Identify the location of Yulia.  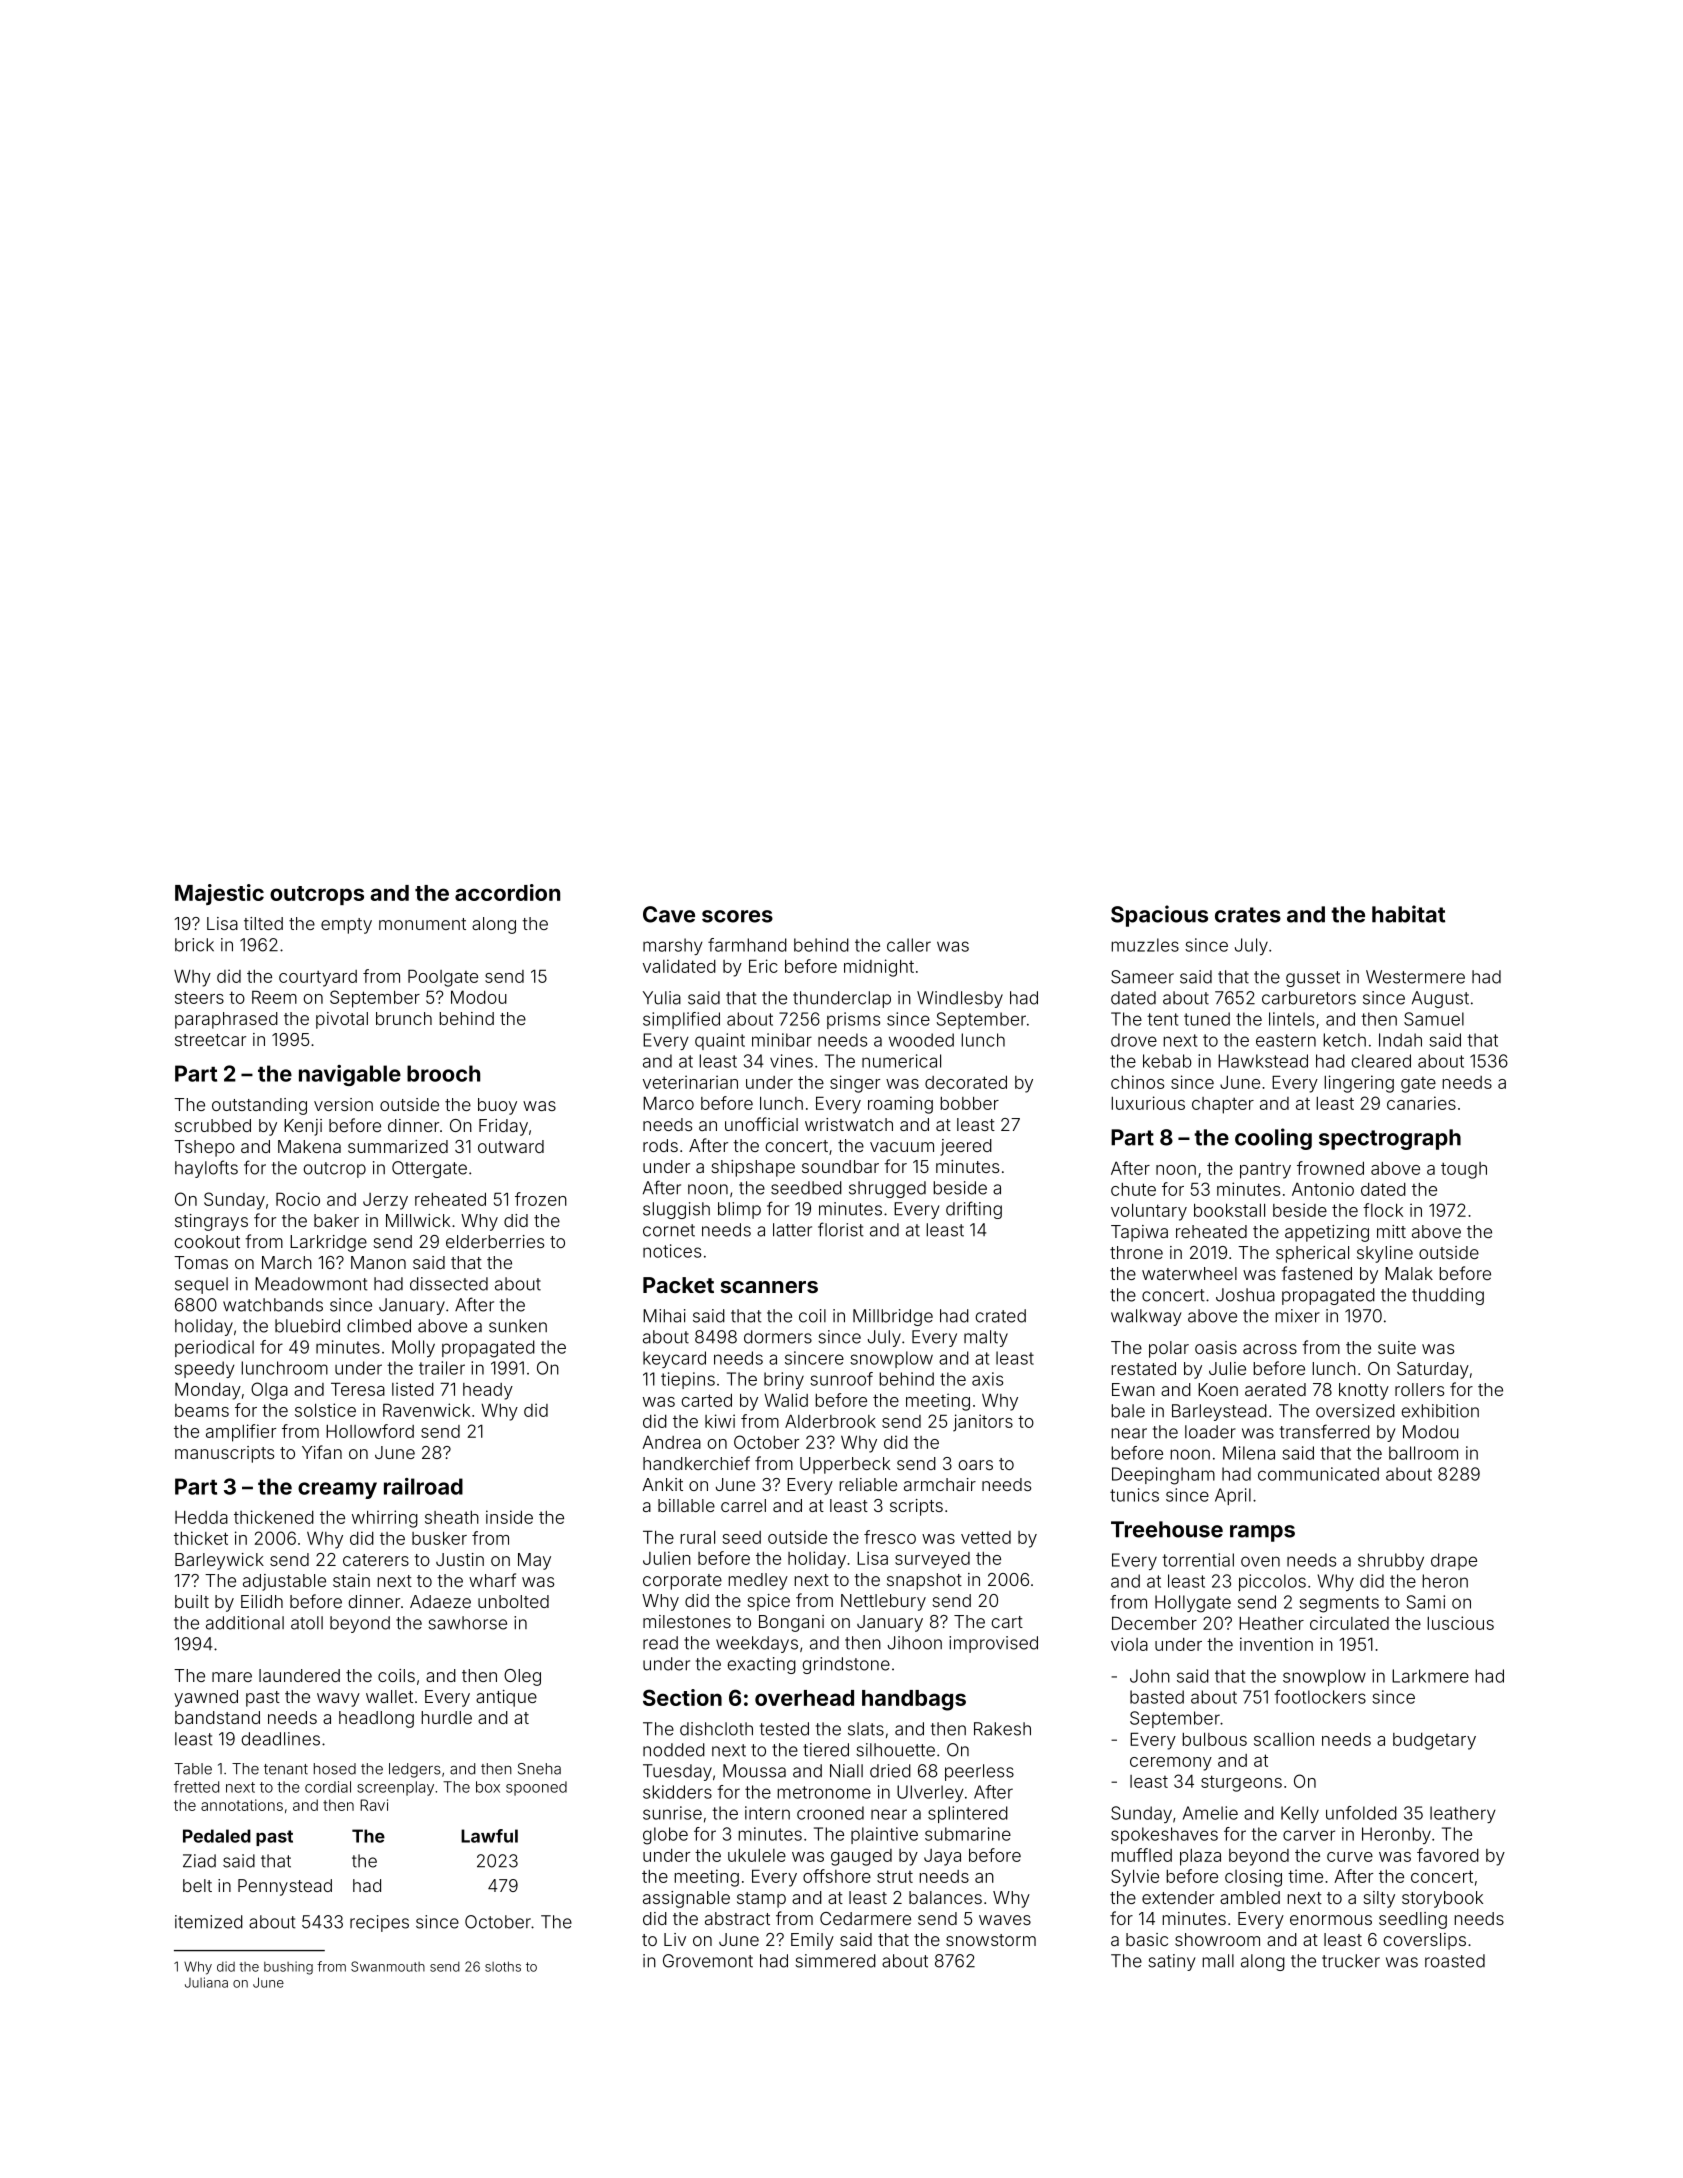
(662, 998).
